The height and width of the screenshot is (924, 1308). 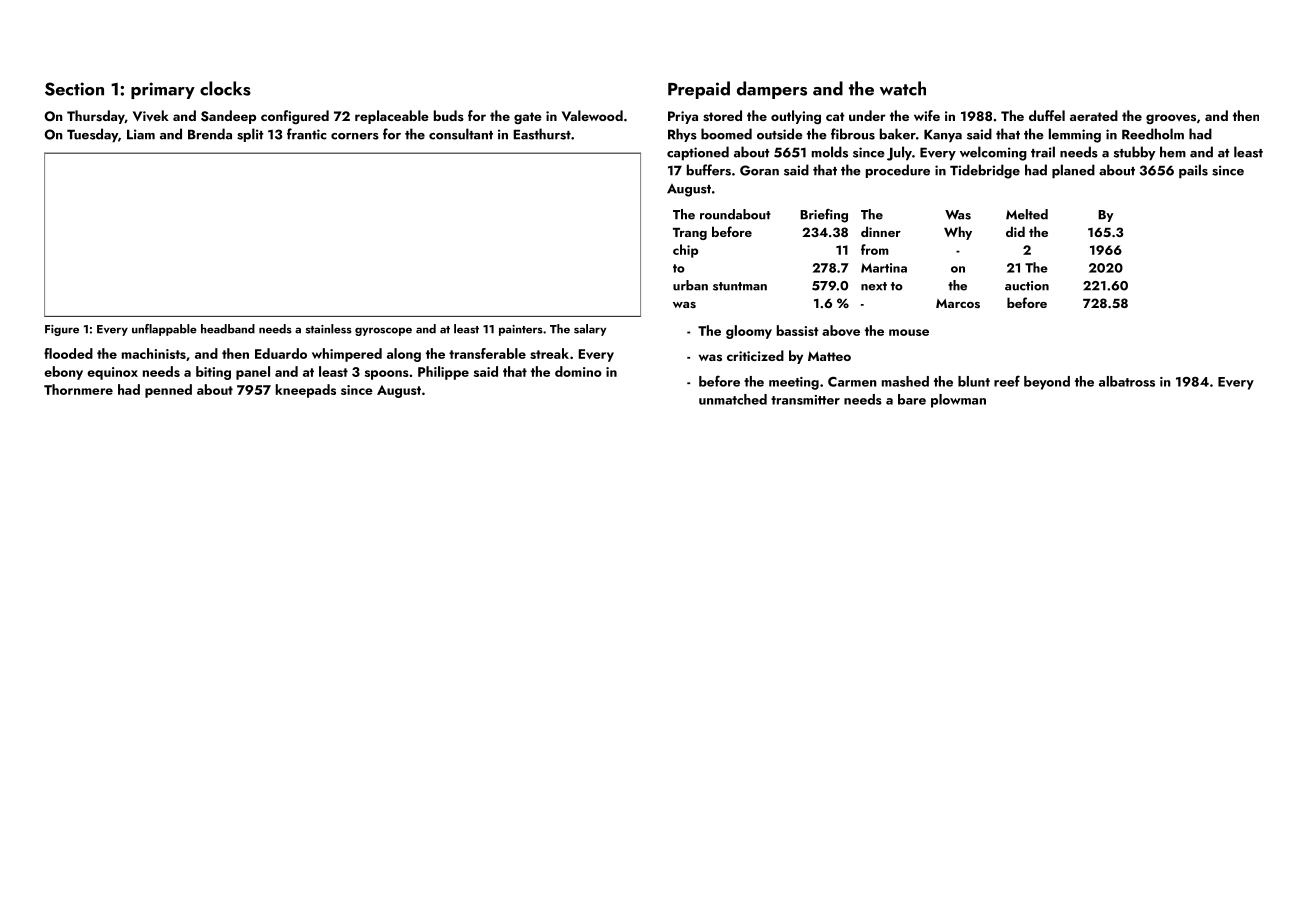 What do you see at coordinates (740, 286) in the screenshot?
I see `stuntman` at bounding box center [740, 286].
